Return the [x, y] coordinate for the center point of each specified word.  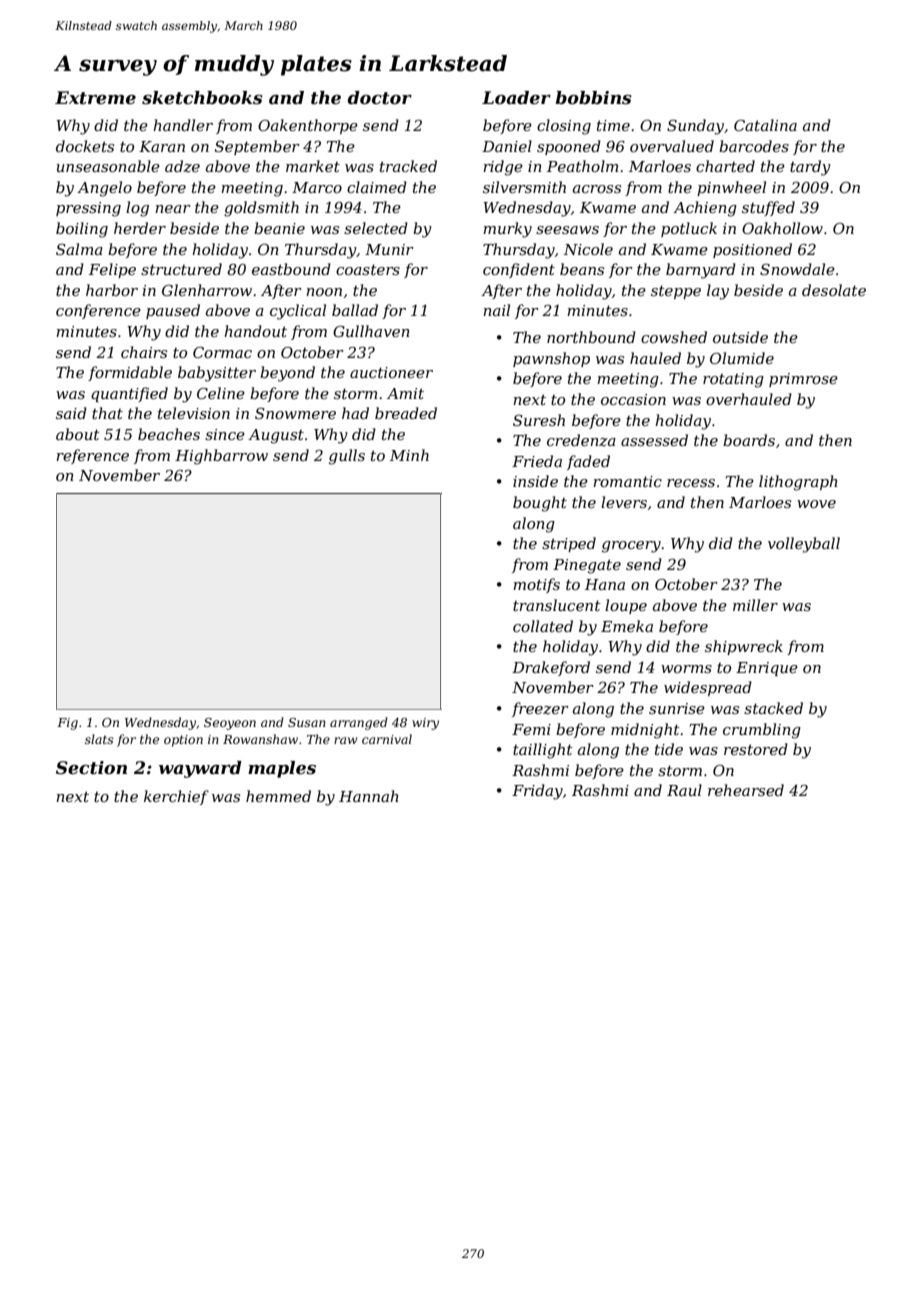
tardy [810, 168]
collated [543, 626]
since [225, 434]
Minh [409, 455]
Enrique [767, 669]
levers [624, 502]
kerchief [176, 797]
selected [376, 228]
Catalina [765, 125]
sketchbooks [202, 98]
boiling [82, 230]
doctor [380, 98]
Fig [67, 724]
